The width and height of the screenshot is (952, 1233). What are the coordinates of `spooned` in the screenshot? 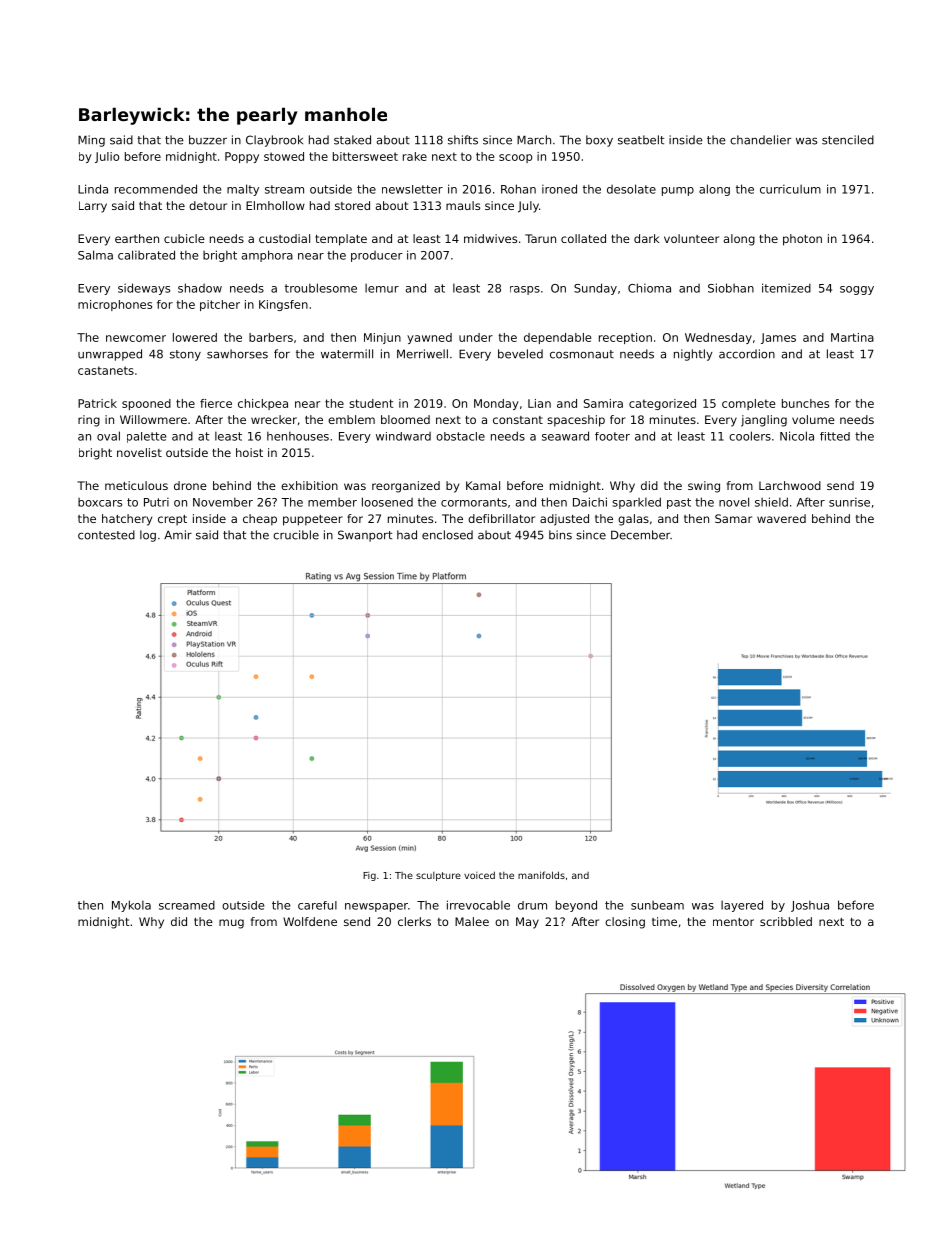 It's located at (146, 404).
